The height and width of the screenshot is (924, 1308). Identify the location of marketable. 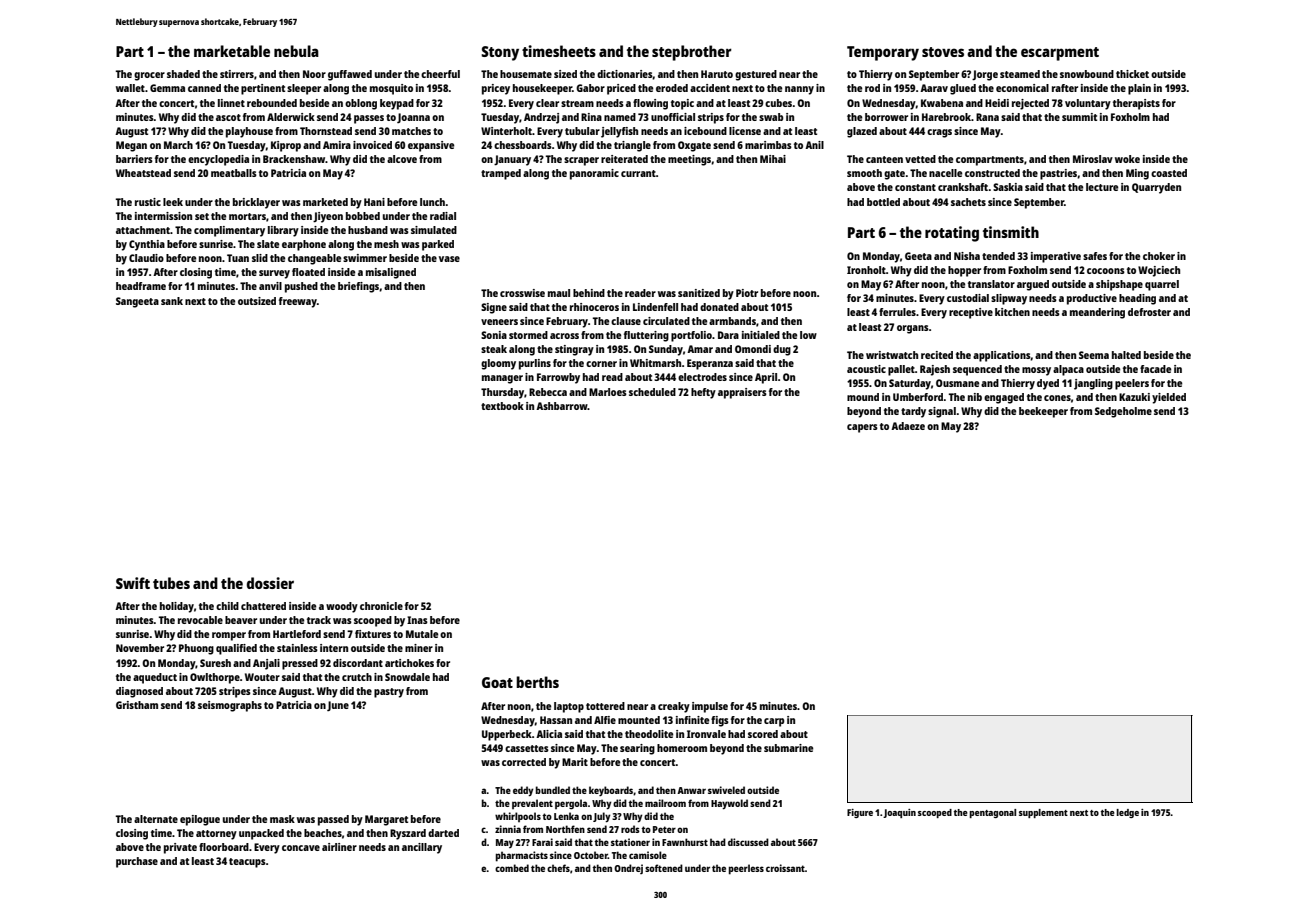
(232, 51).
